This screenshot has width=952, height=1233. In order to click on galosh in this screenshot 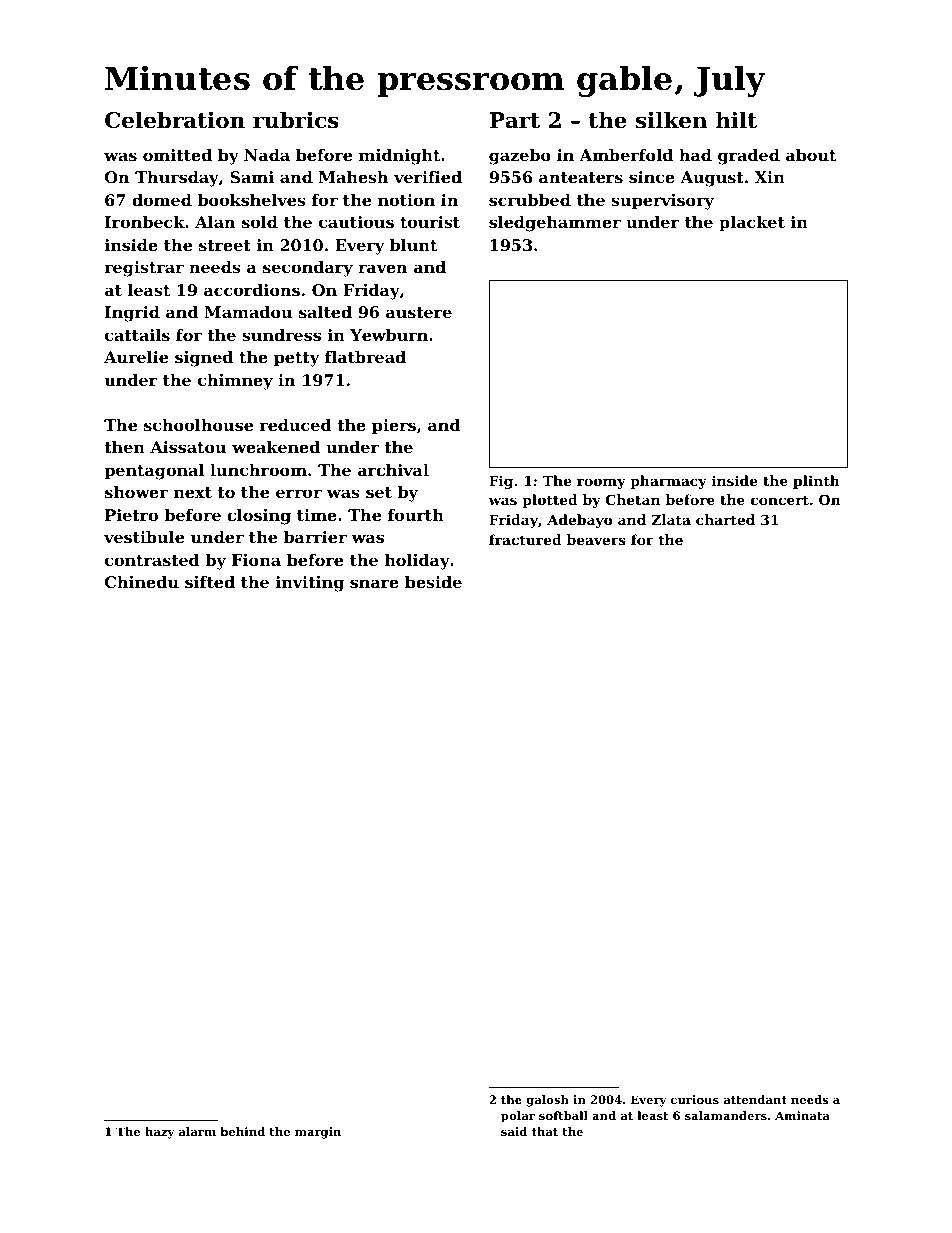, I will do `click(547, 1101)`.
